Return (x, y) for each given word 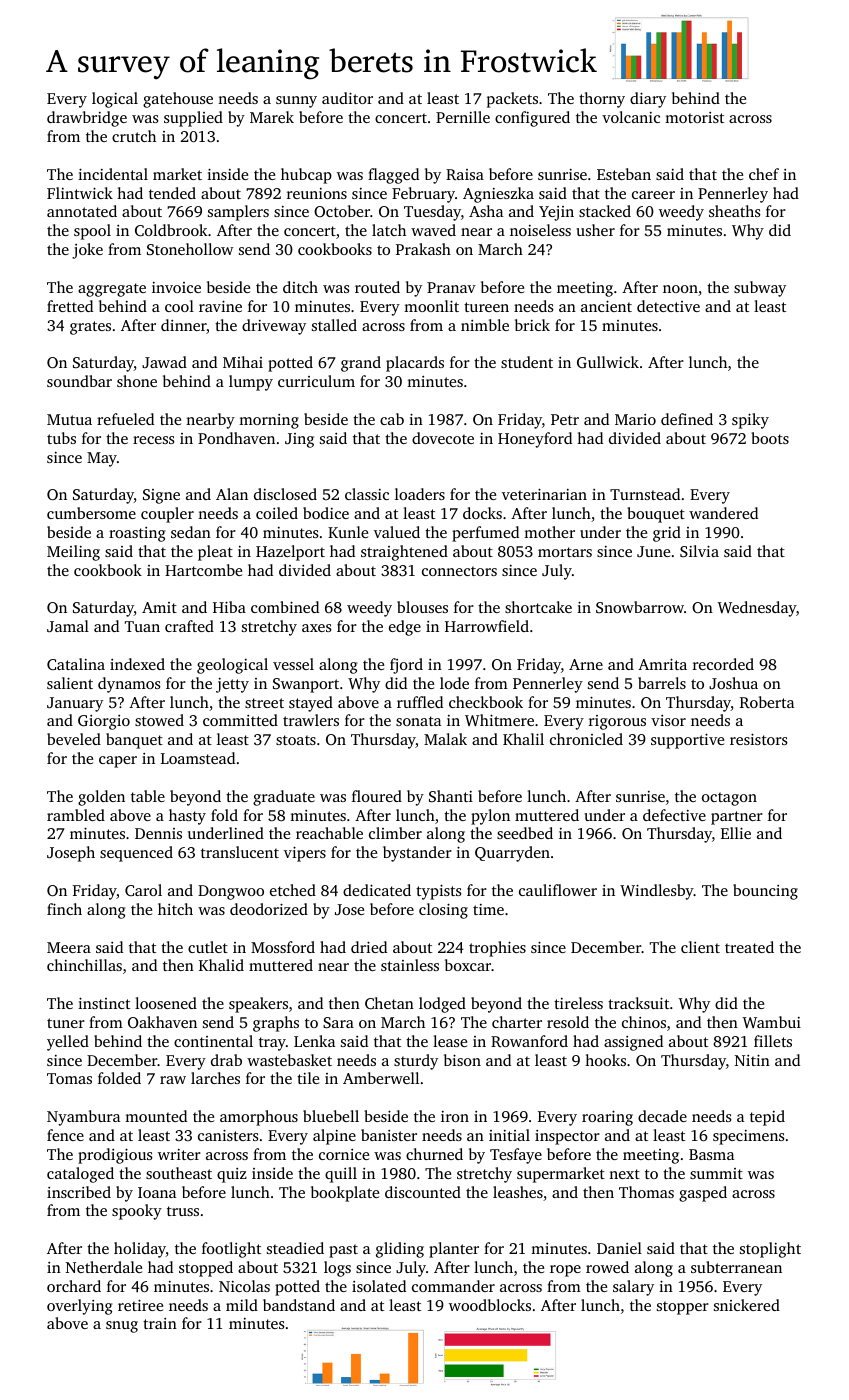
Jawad (164, 362)
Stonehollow (190, 249)
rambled (76, 815)
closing (443, 911)
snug (122, 1327)
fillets (773, 1041)
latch (389, 230)
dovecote (443, 438)
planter (454, 1250)
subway (760, 289)
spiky (750, 421)
